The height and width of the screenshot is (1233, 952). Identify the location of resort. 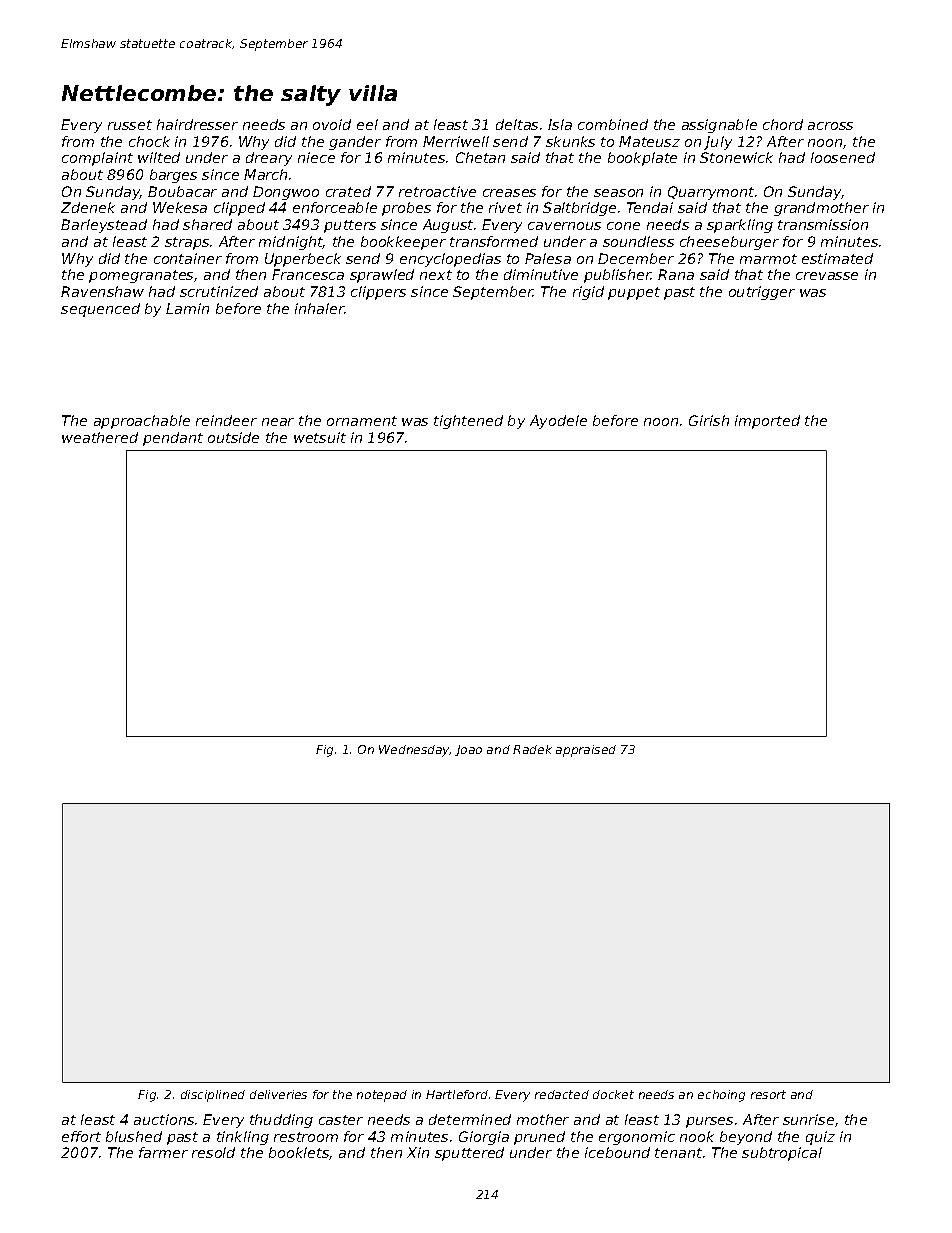
(768, 1094).
